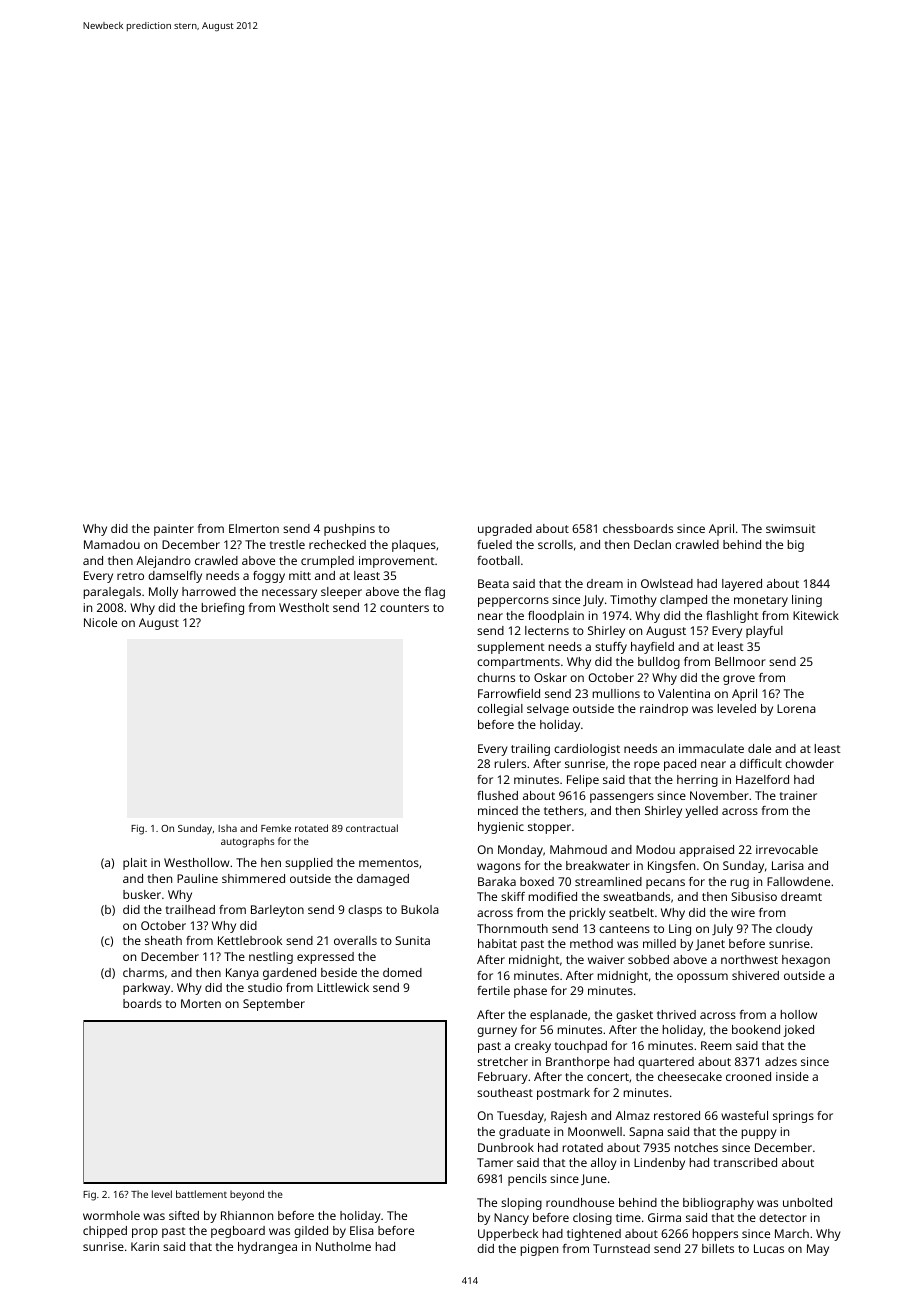 Image resolution: width=924 pixels, height=1308 pixels. I want to click on playful, so click(764, 632).
